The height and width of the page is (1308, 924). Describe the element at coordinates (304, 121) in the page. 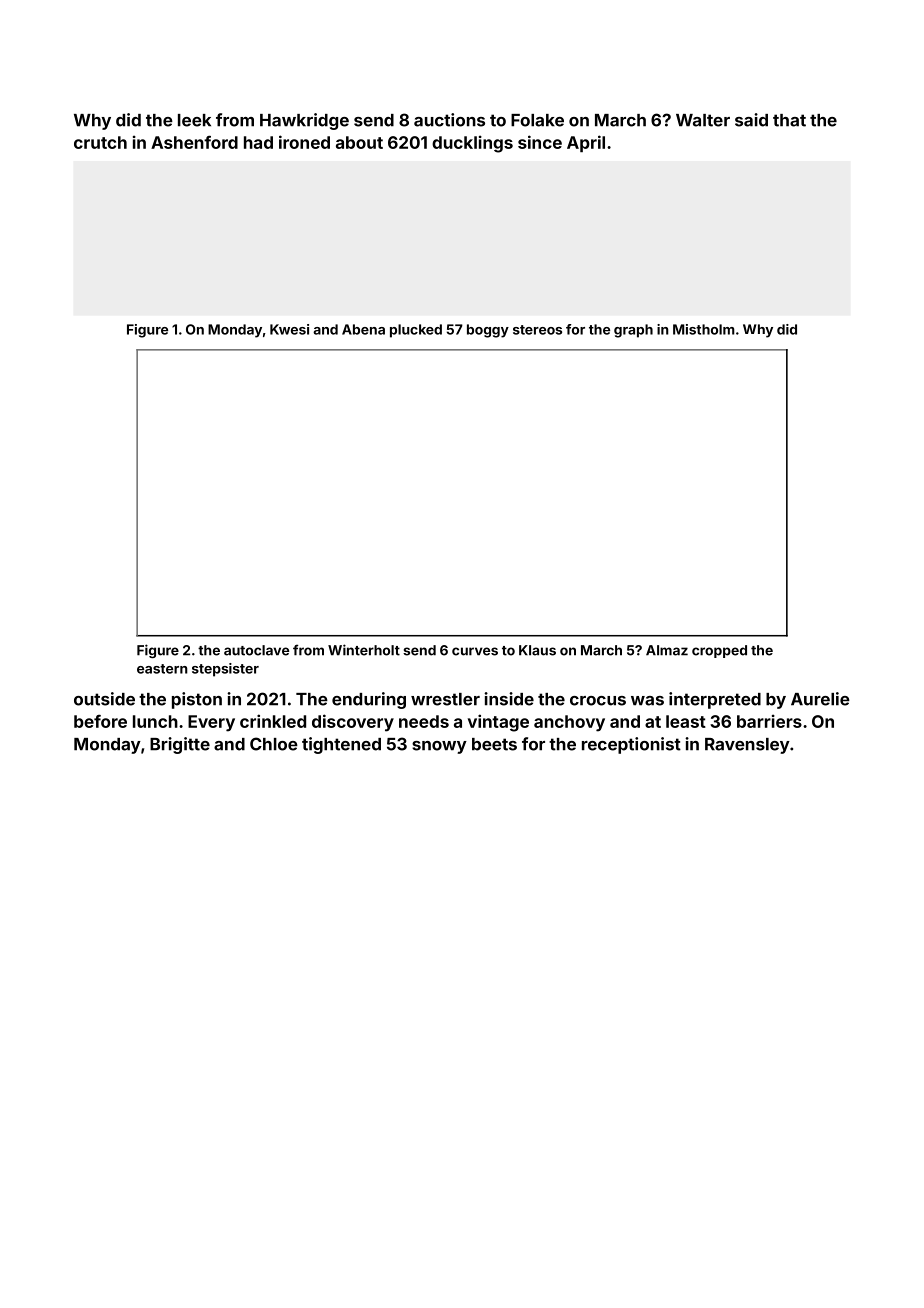

I see `Hawkridge` at that location.
